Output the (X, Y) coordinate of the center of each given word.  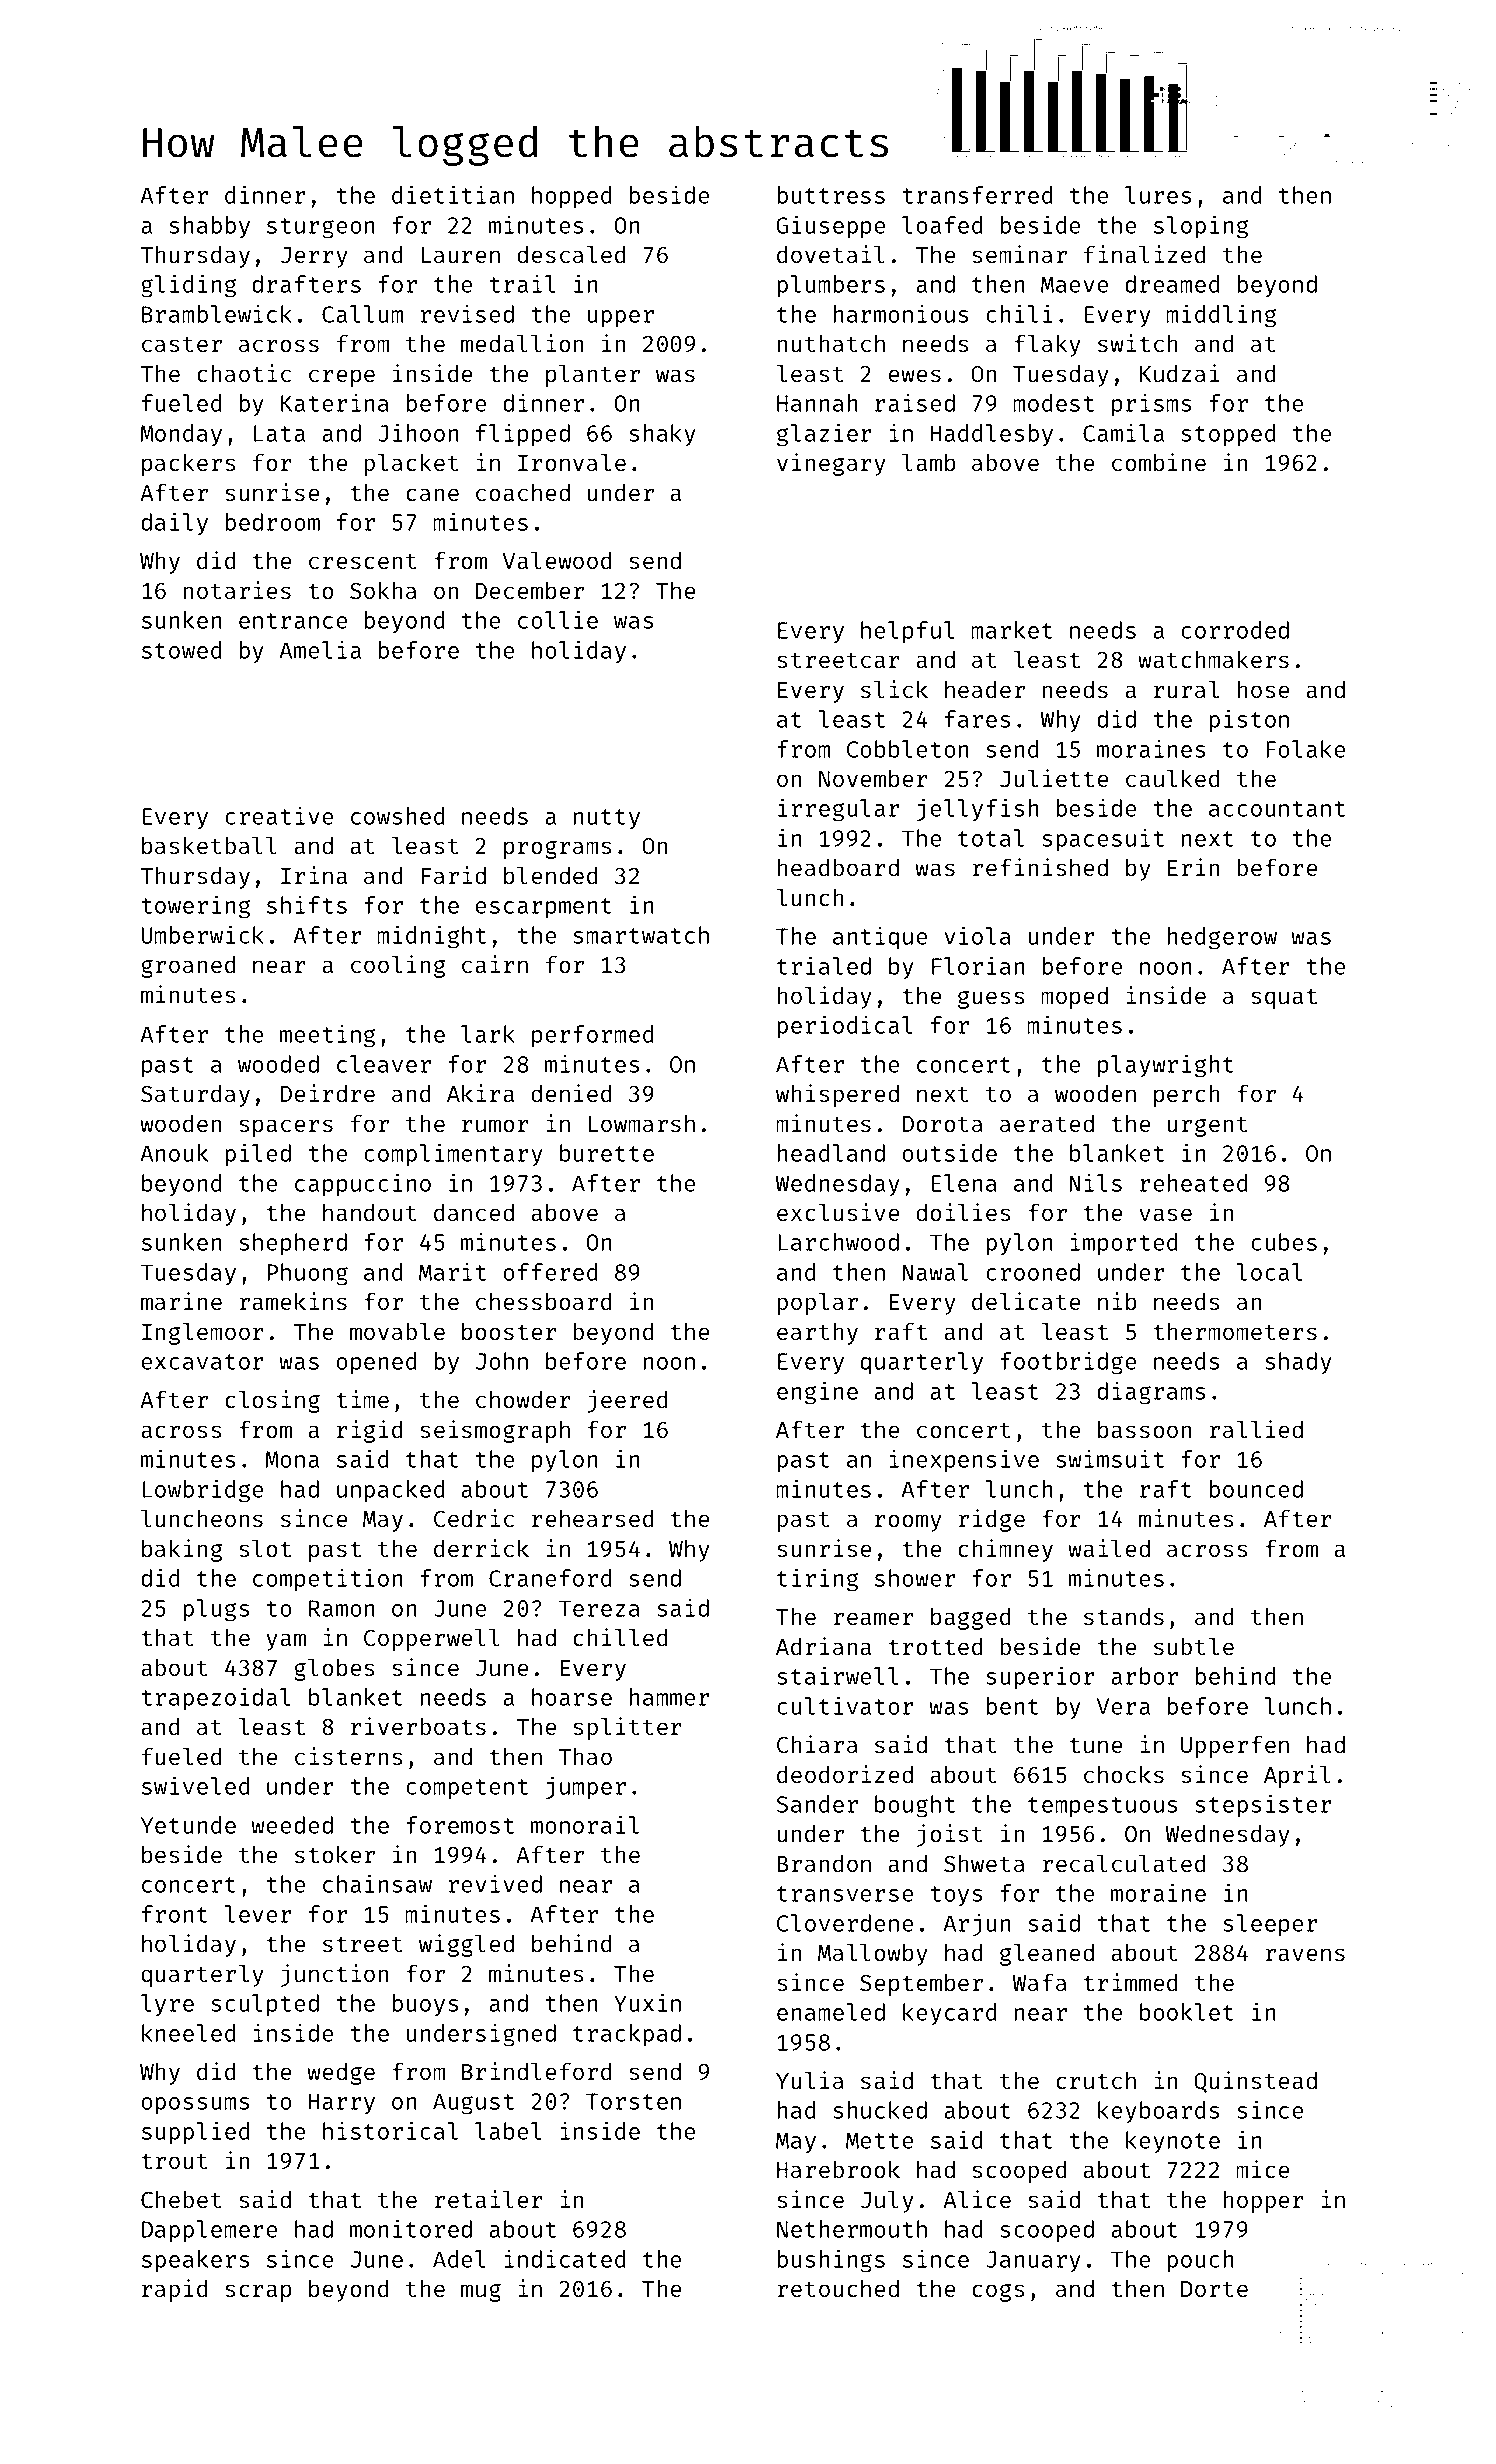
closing (272, 1401)
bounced (1256, 1489)
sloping (1201, 227)
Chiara (817, 1744)
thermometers (1235, 1331)
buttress (831, 195)
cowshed (397, 816)
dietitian (453, 194)
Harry (342, 2104)
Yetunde (188, 1825)
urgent (1208, 1127)
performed (592, 1036)
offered (550, 1272)
